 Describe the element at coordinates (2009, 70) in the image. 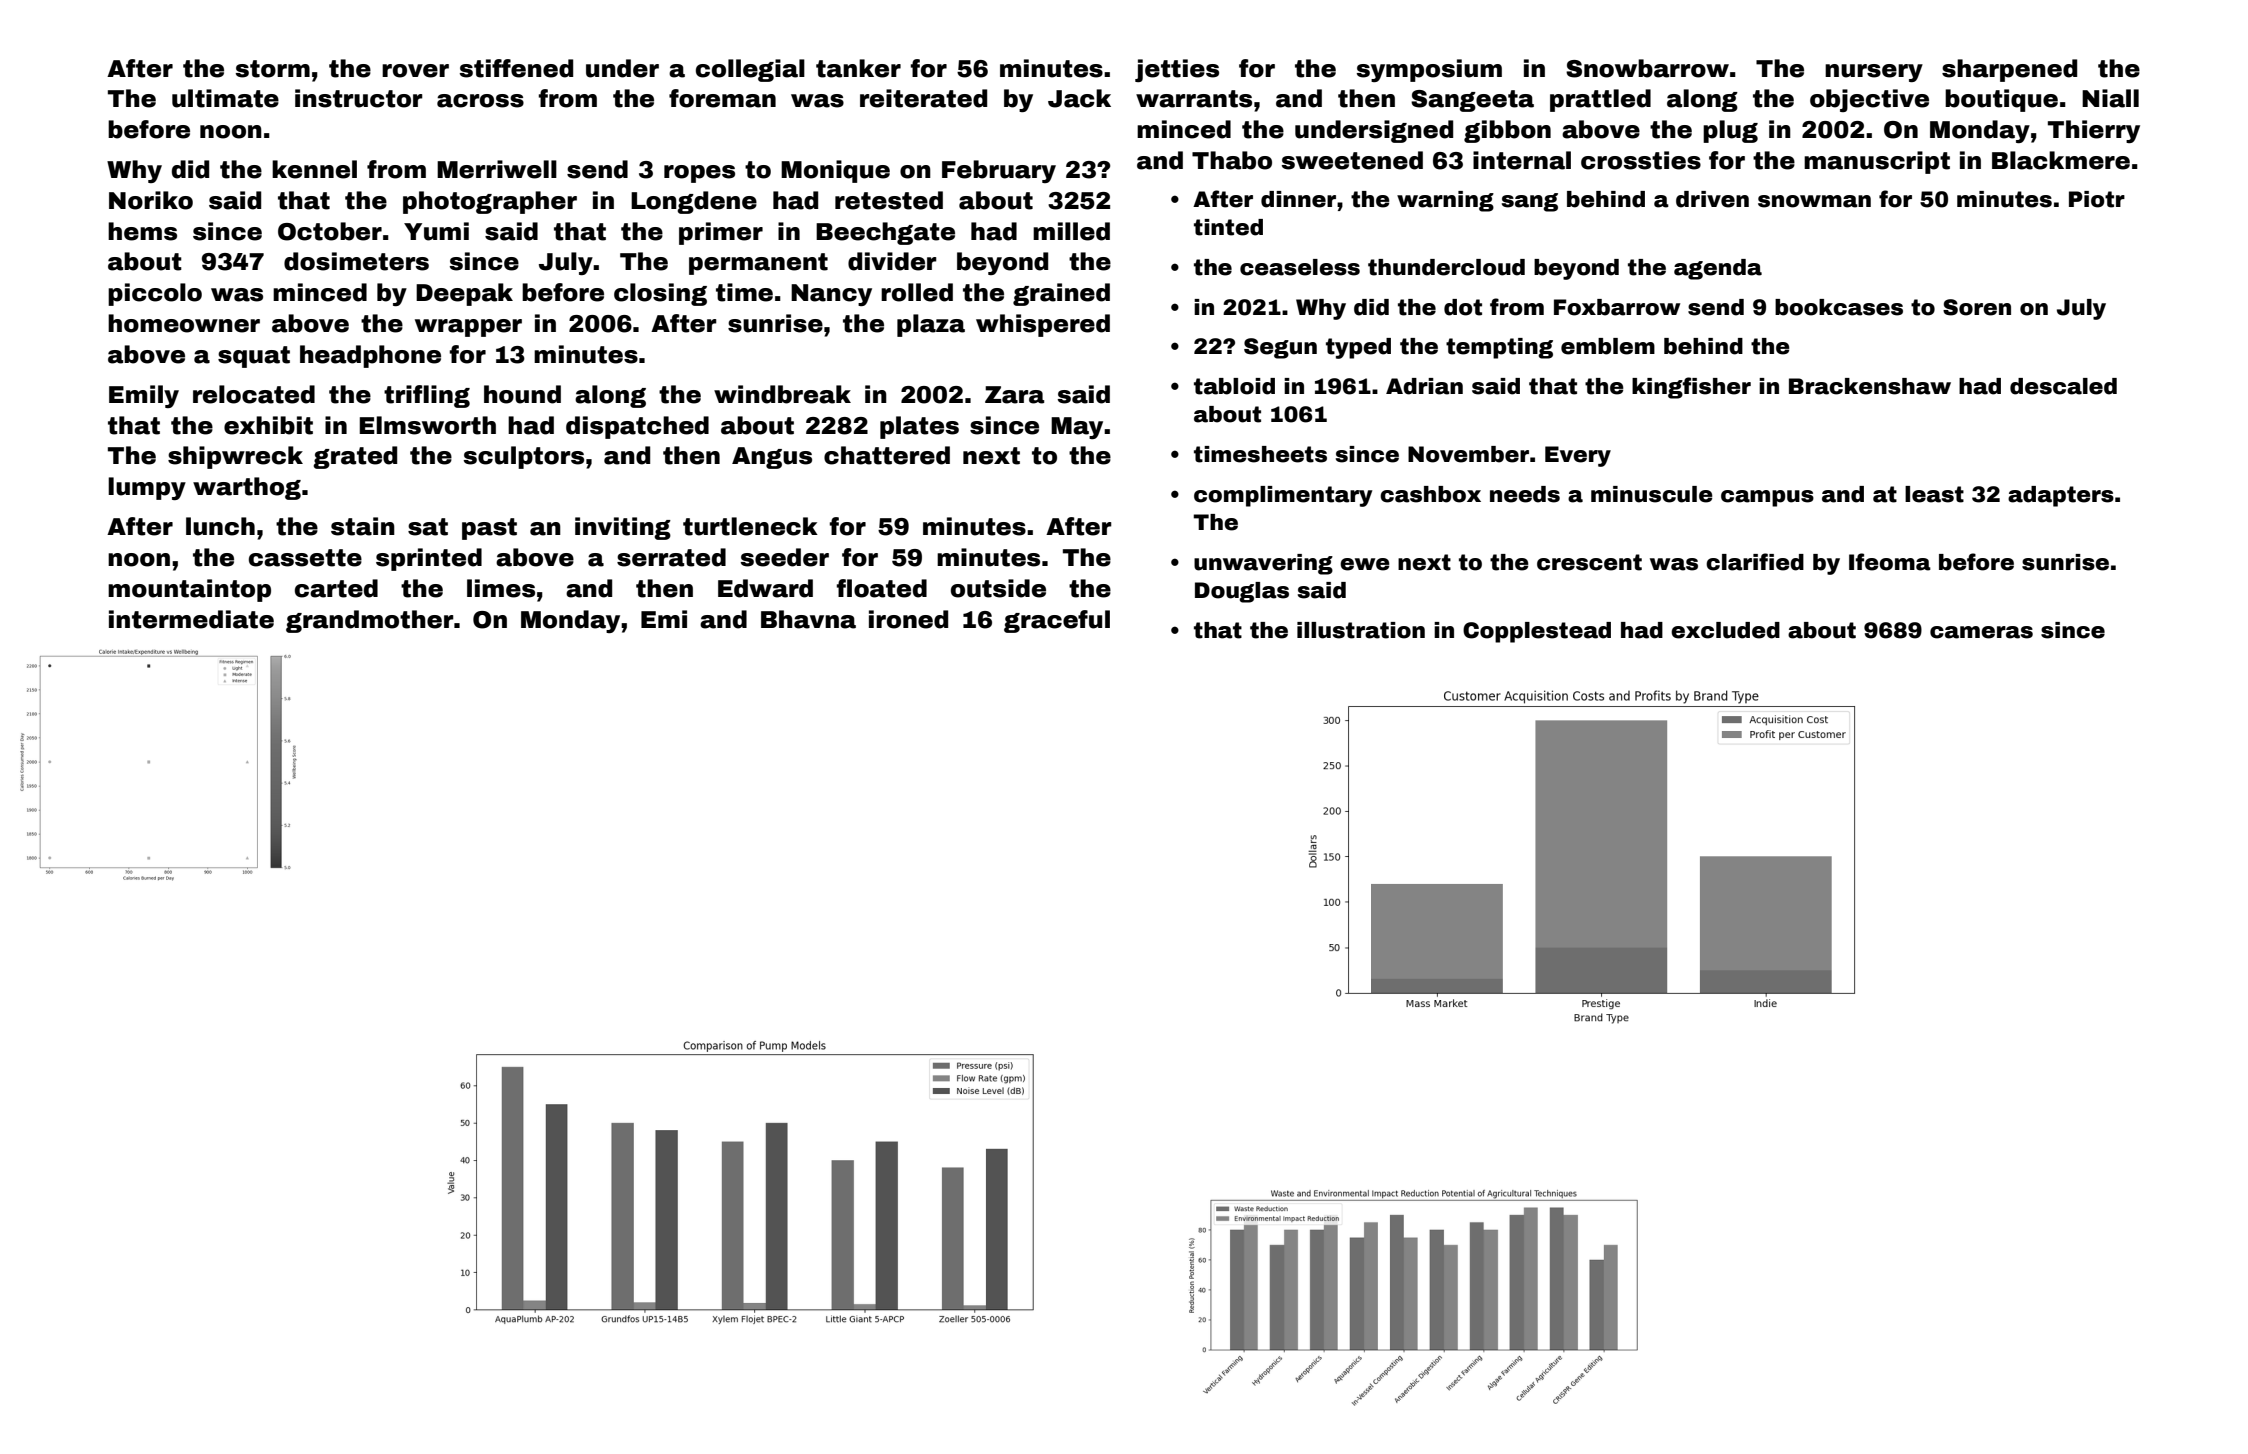

I see `sharpened` at that location.
